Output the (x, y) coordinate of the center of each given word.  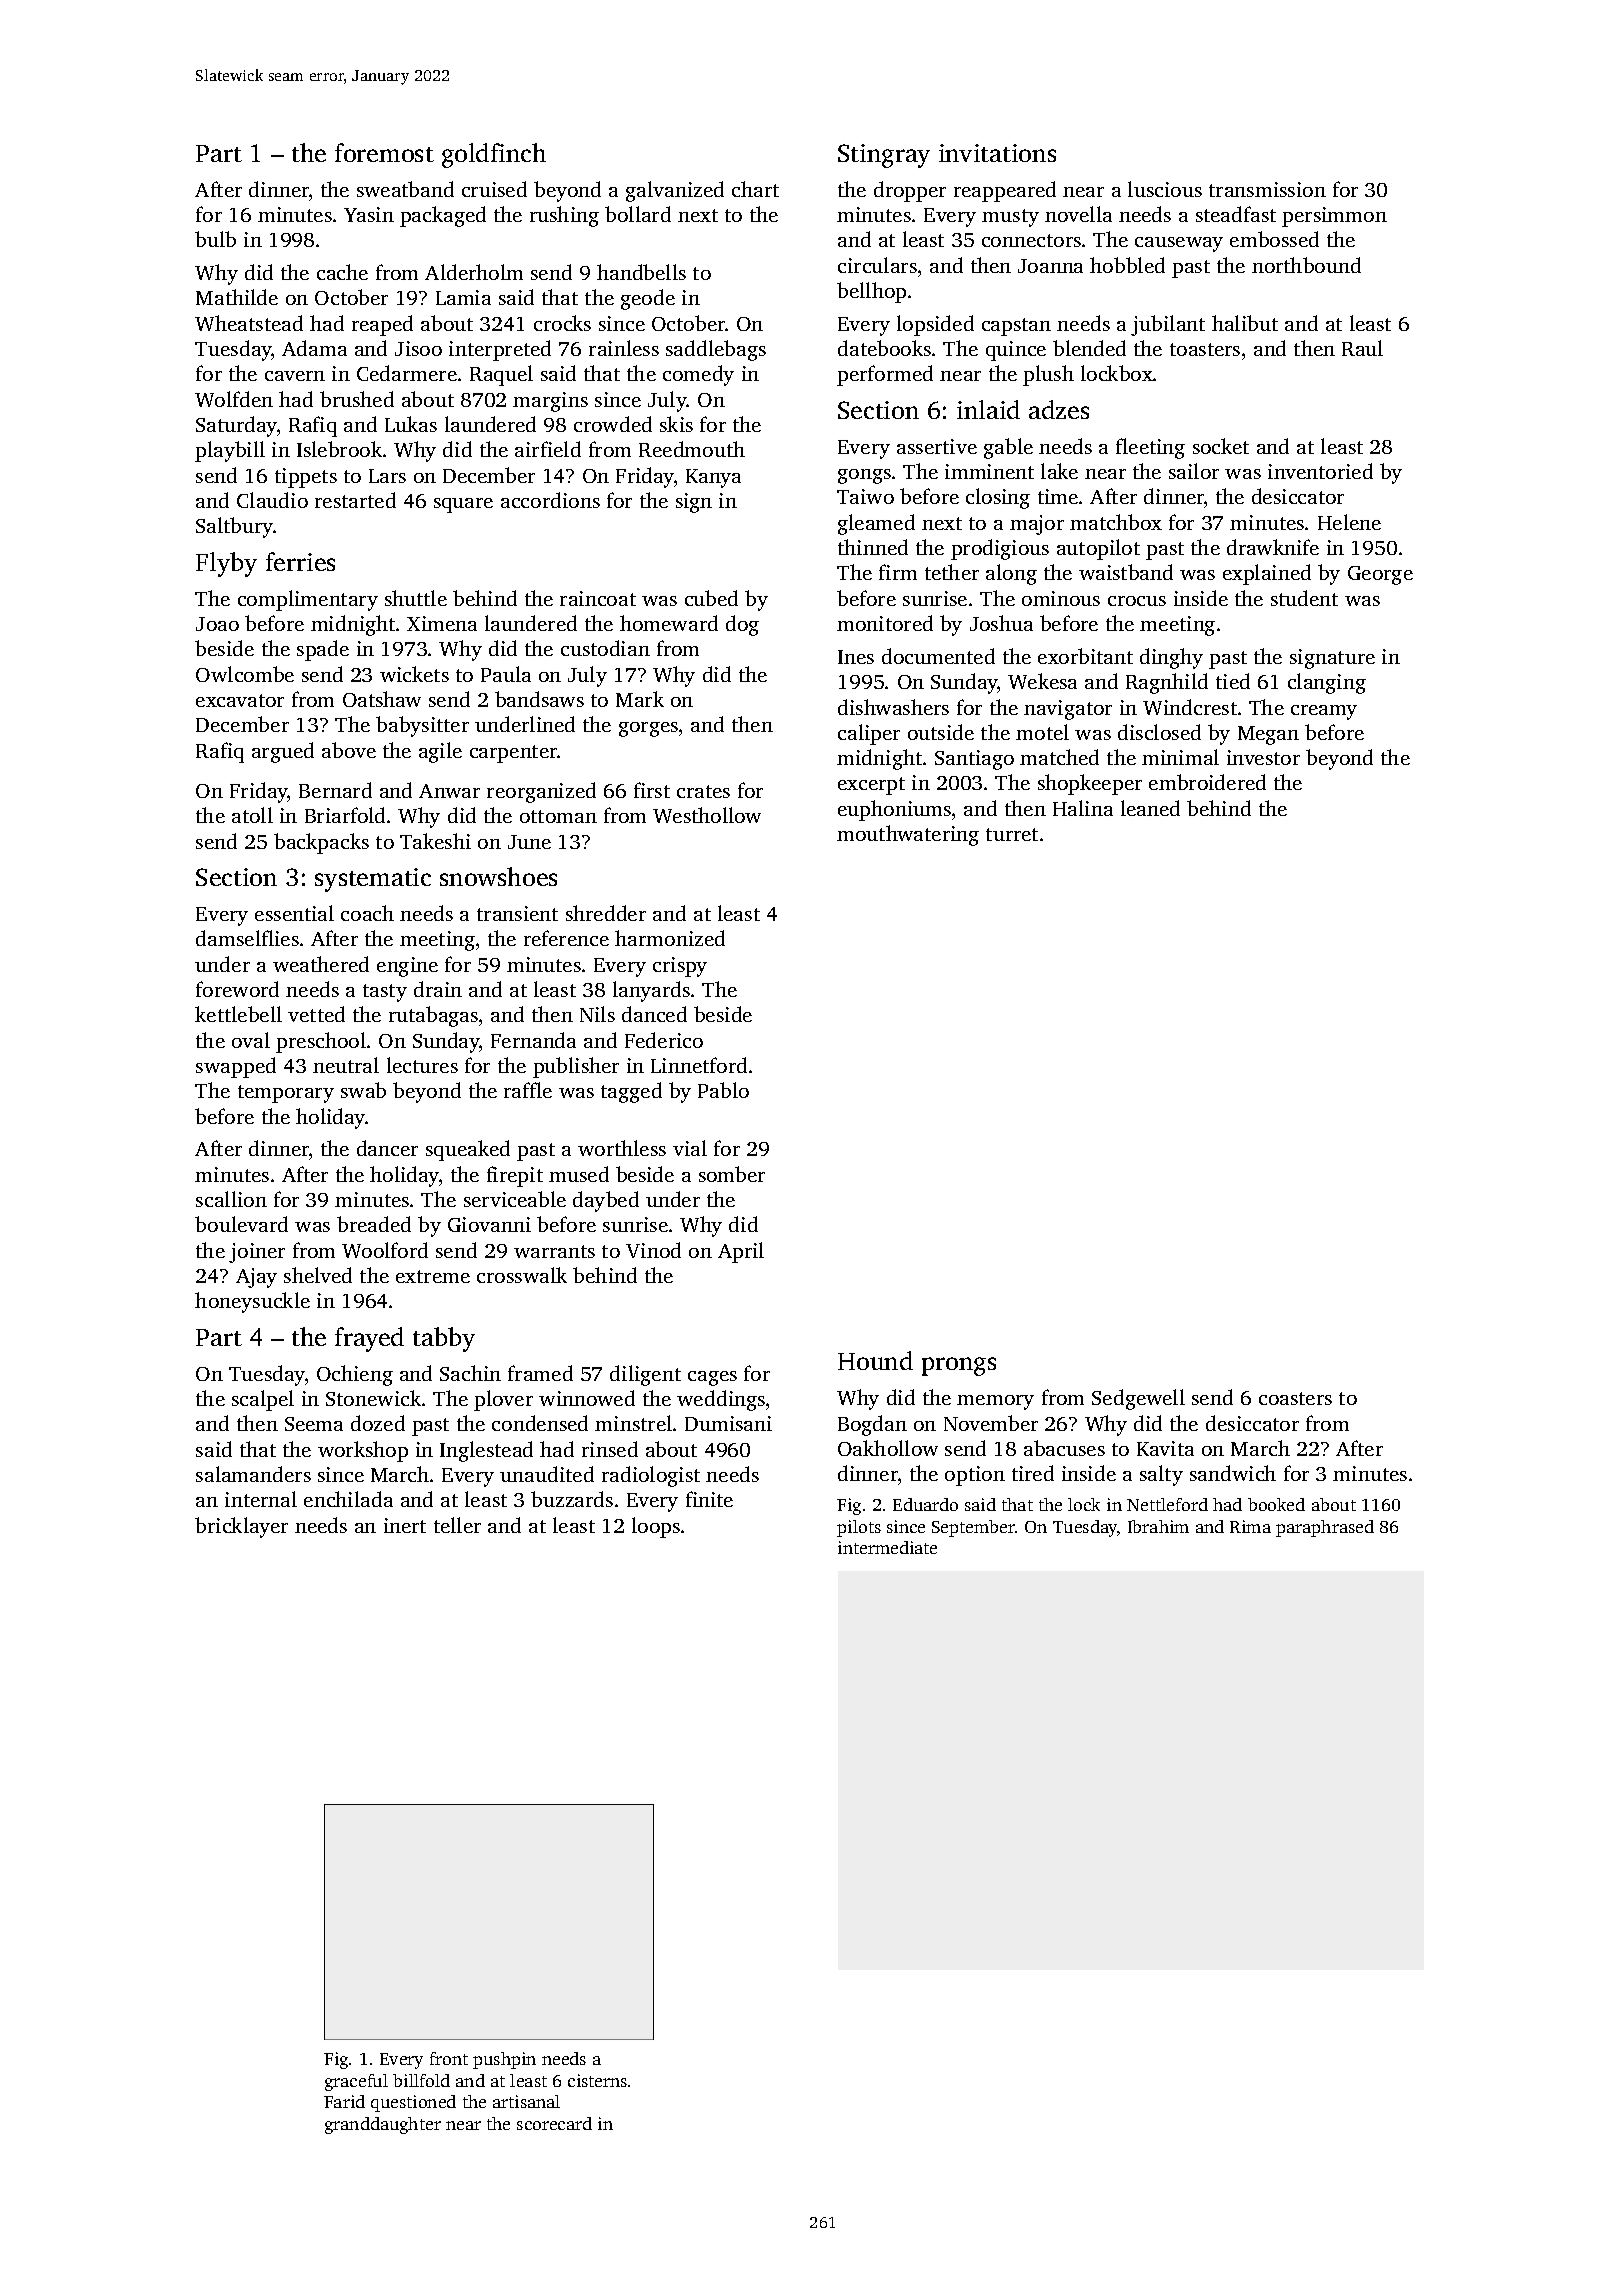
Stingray (884, 156)
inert (405, 1525)
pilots (859, 1528)
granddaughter (383, 2125)
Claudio (272, 500)
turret (1012, 834)
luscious (1165, 189)
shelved (318, 1275)
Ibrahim (1158, 1526)
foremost (384, 152)
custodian (605, 648)
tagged (631, 1092)
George (1380, 575)
